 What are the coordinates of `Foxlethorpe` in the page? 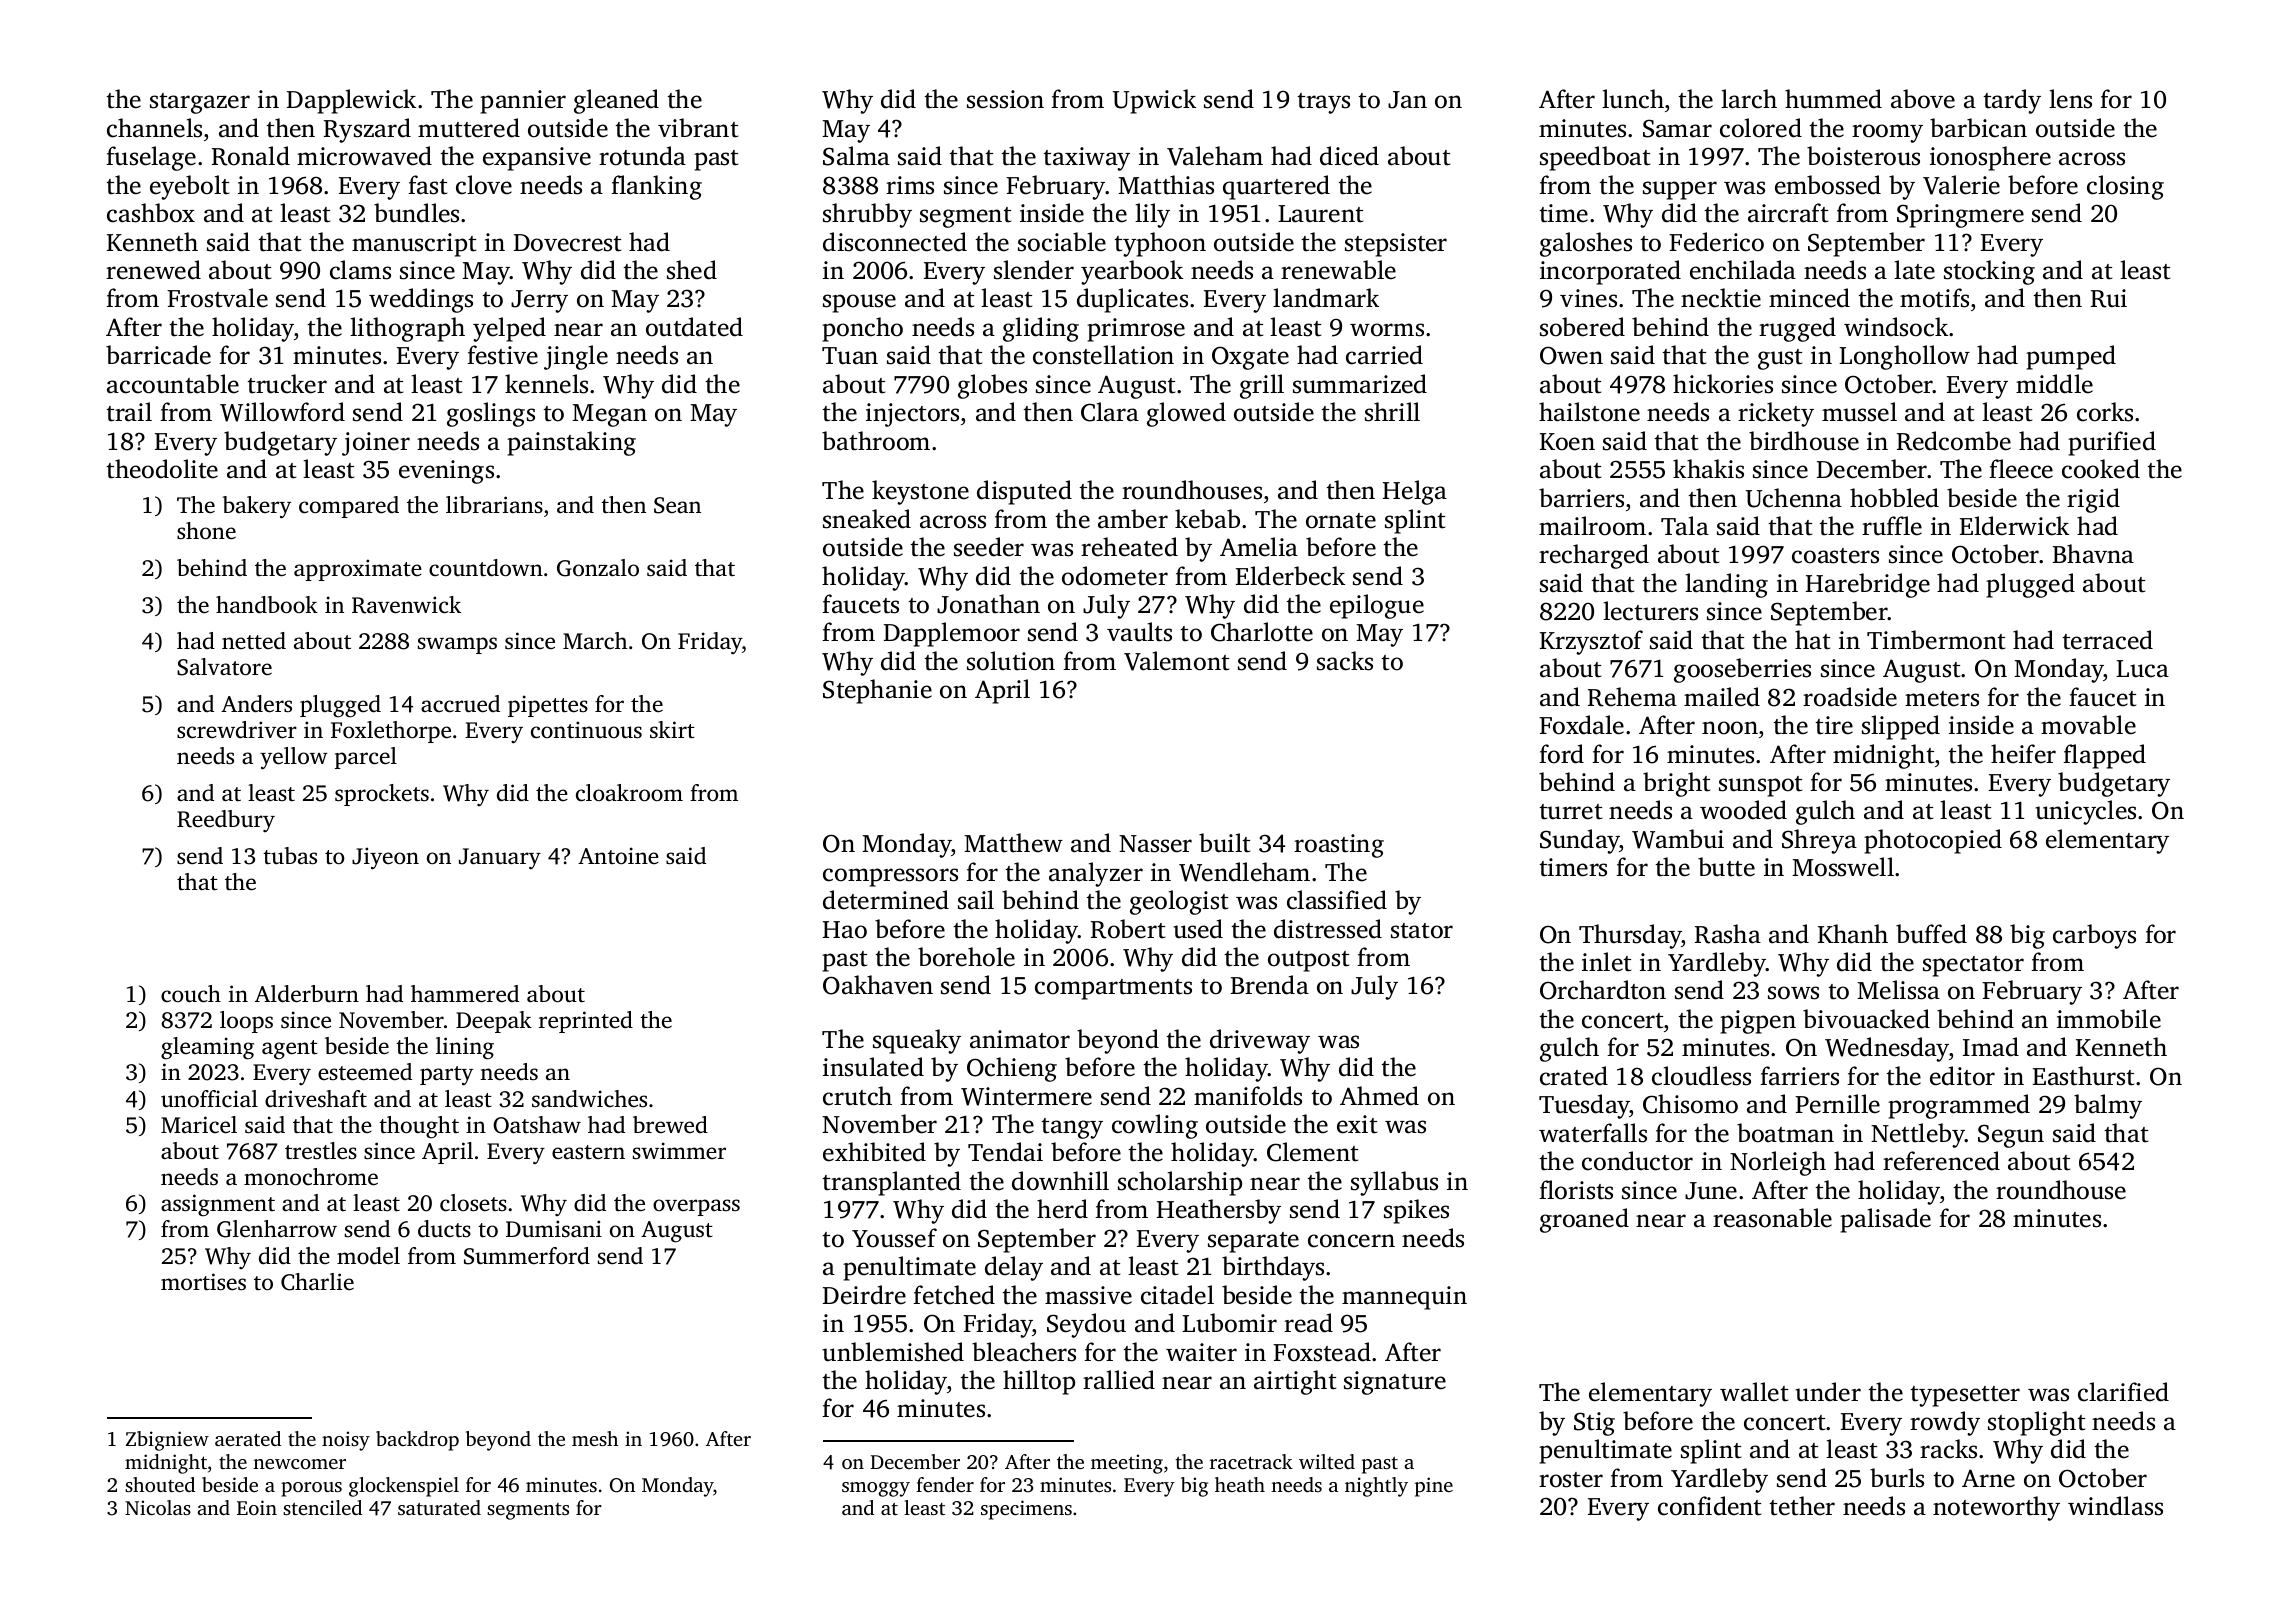 It's located at (391, 732).
